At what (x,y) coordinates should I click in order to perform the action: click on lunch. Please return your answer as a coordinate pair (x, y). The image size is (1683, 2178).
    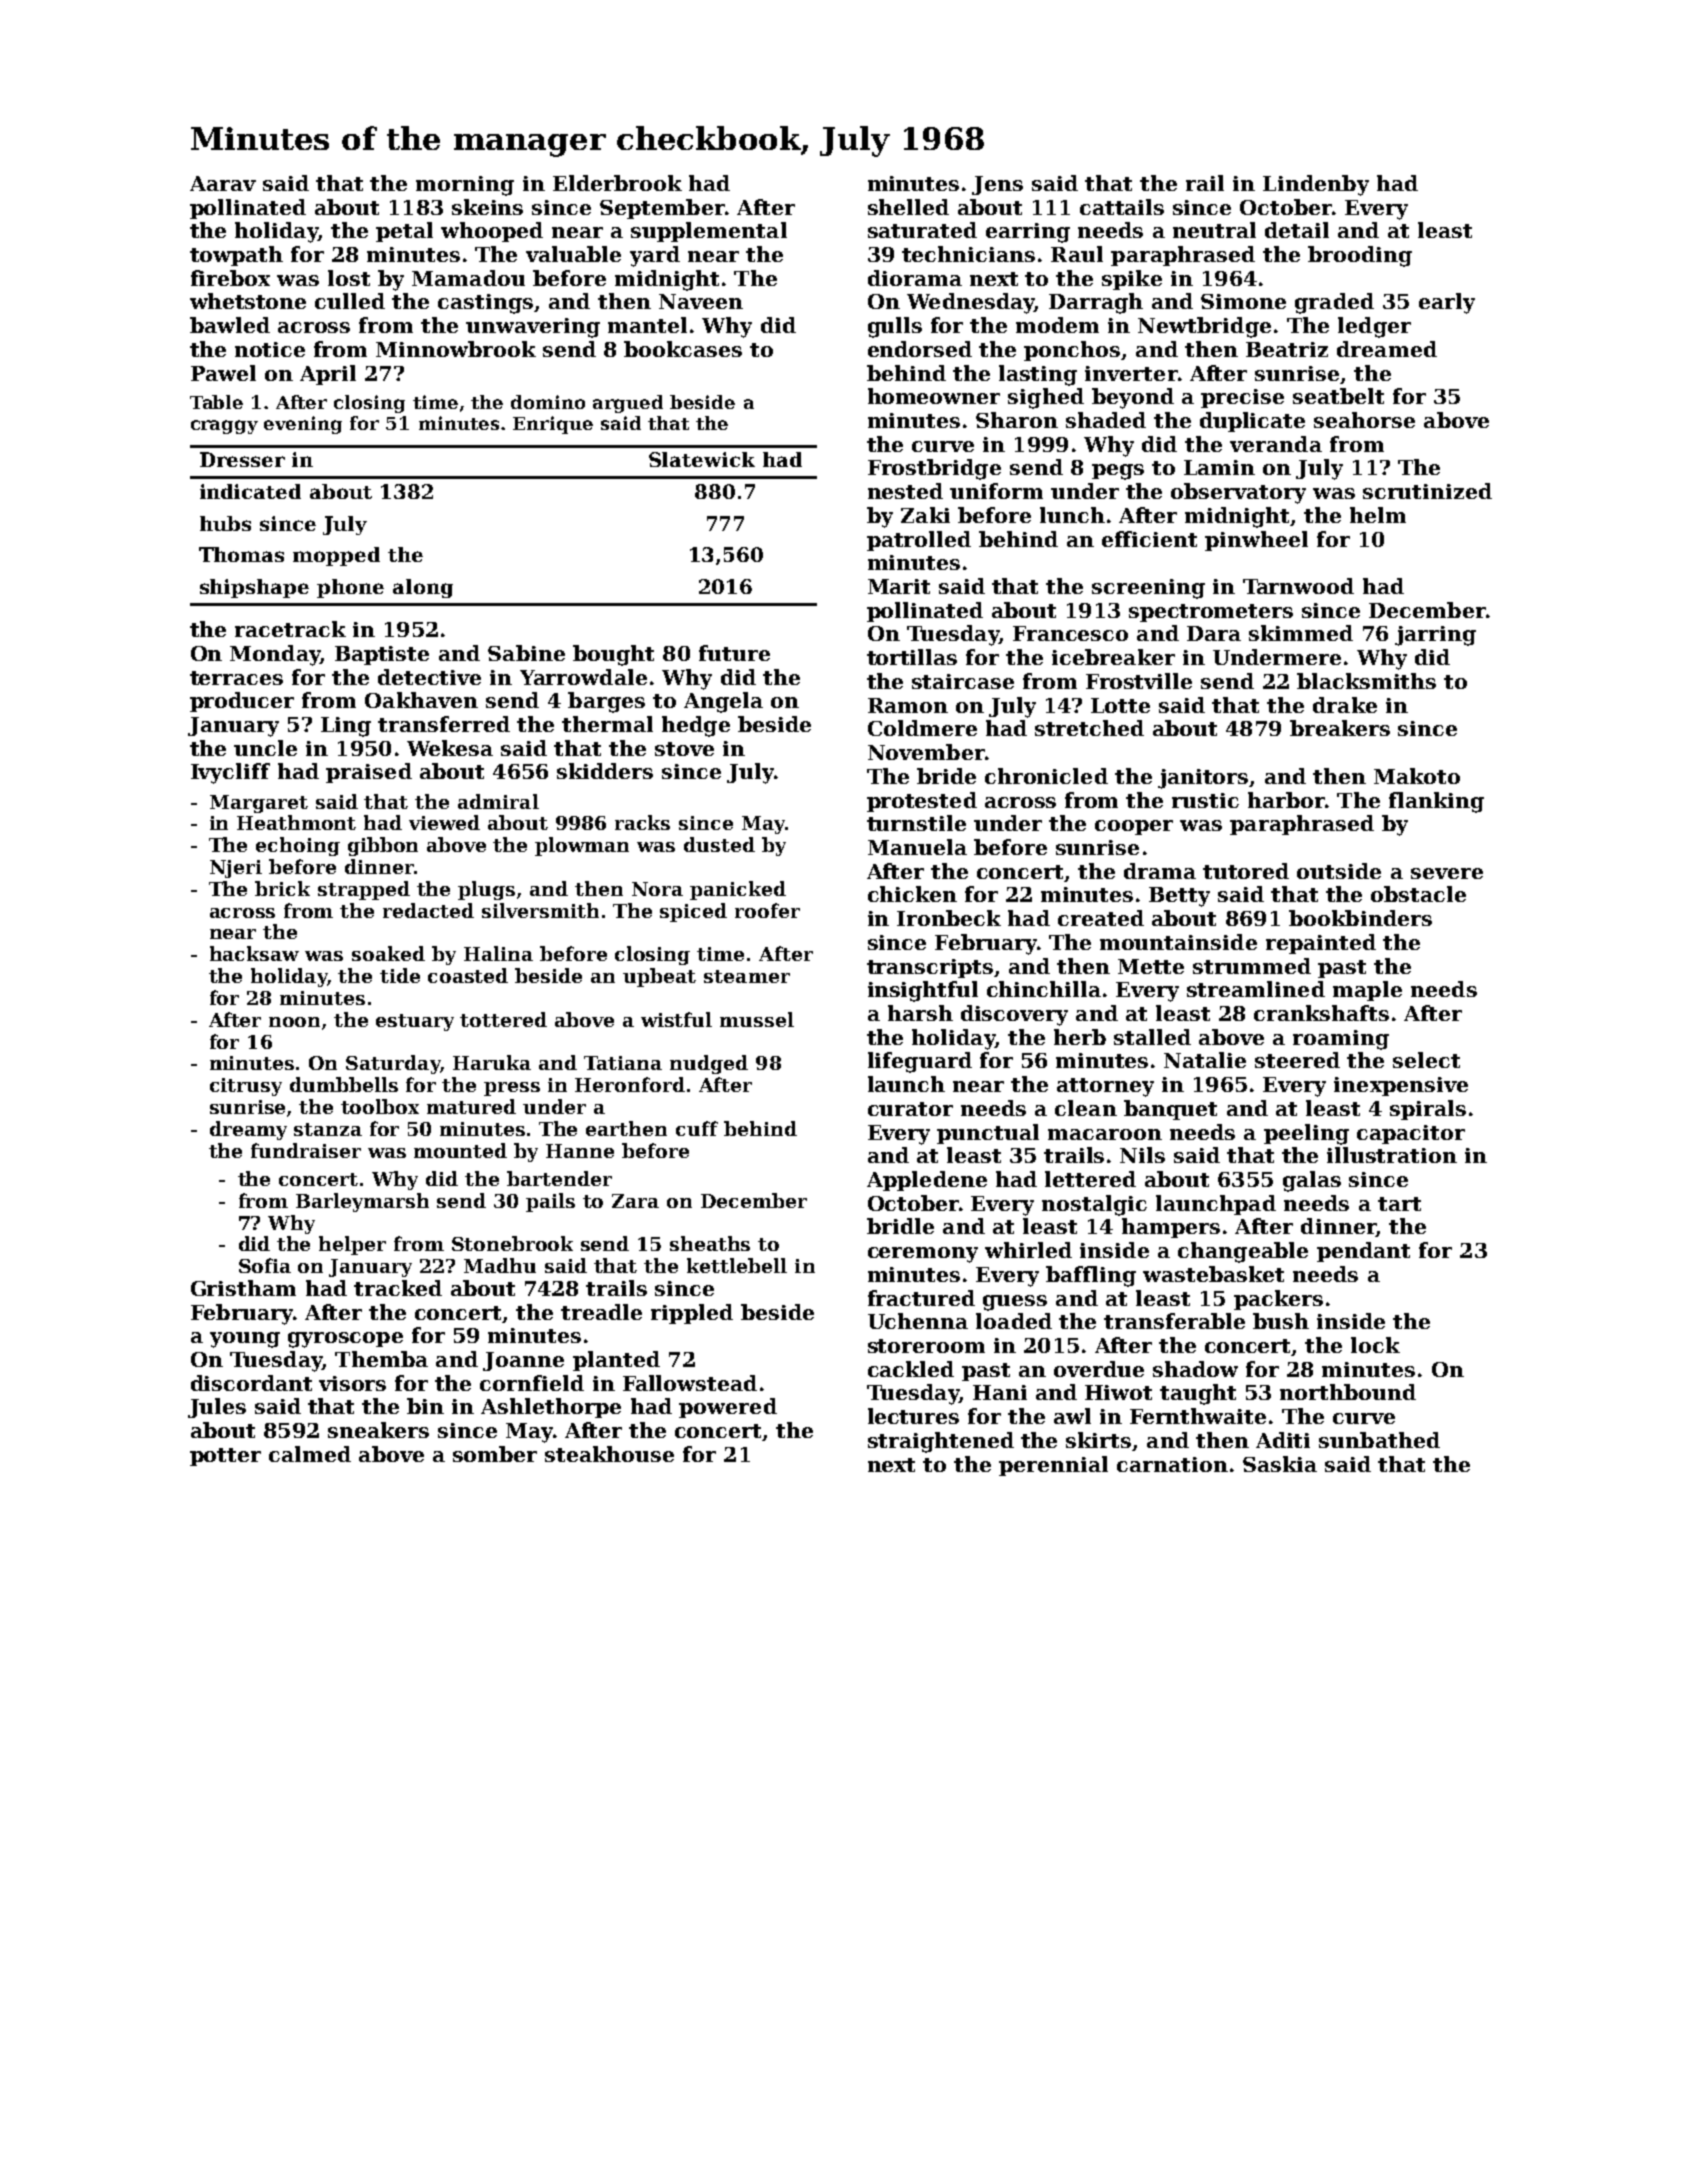
    Looking at the image, I should click on (1072, 515).
